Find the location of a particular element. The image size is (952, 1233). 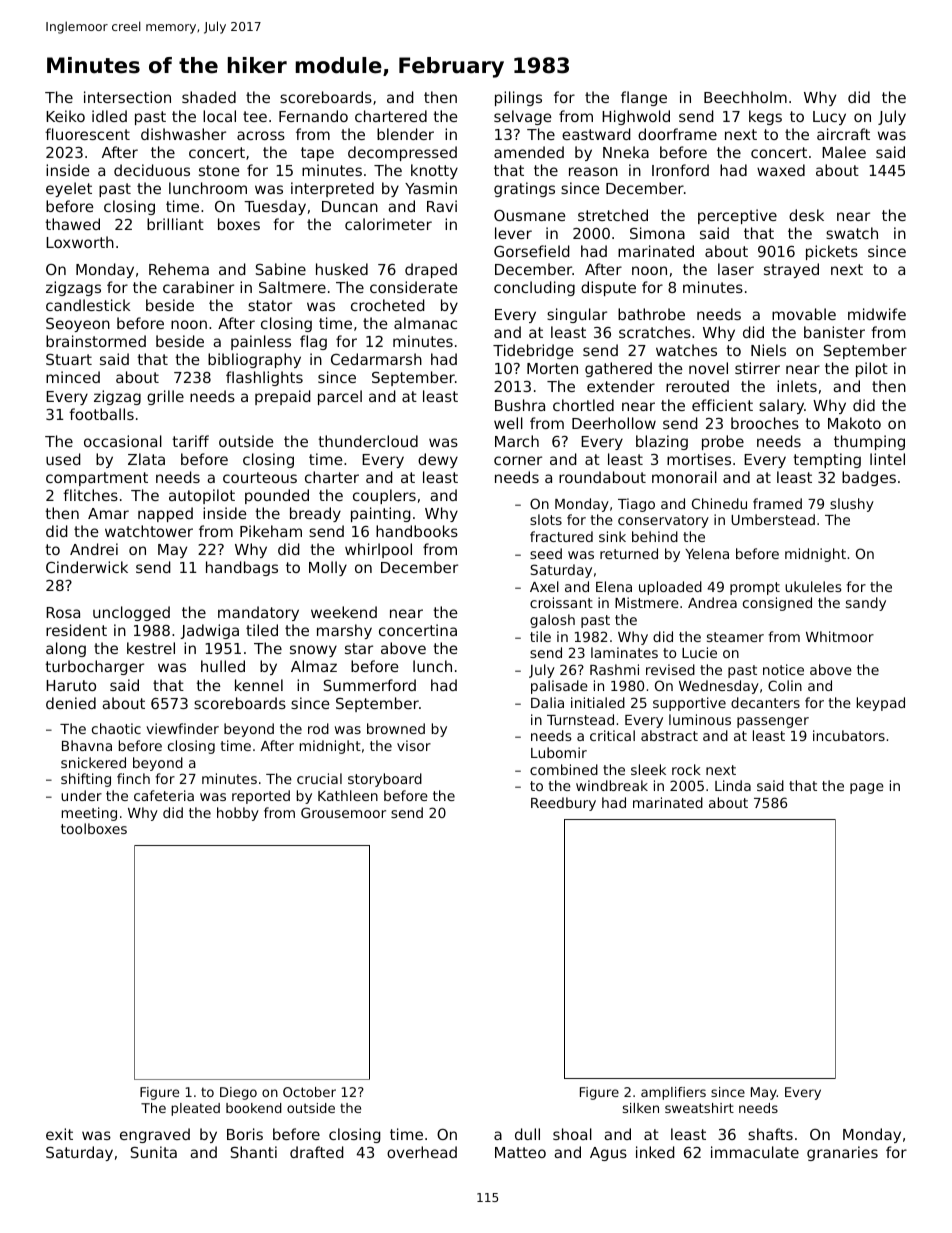

brilliant is located at coordinates (175, 224).
